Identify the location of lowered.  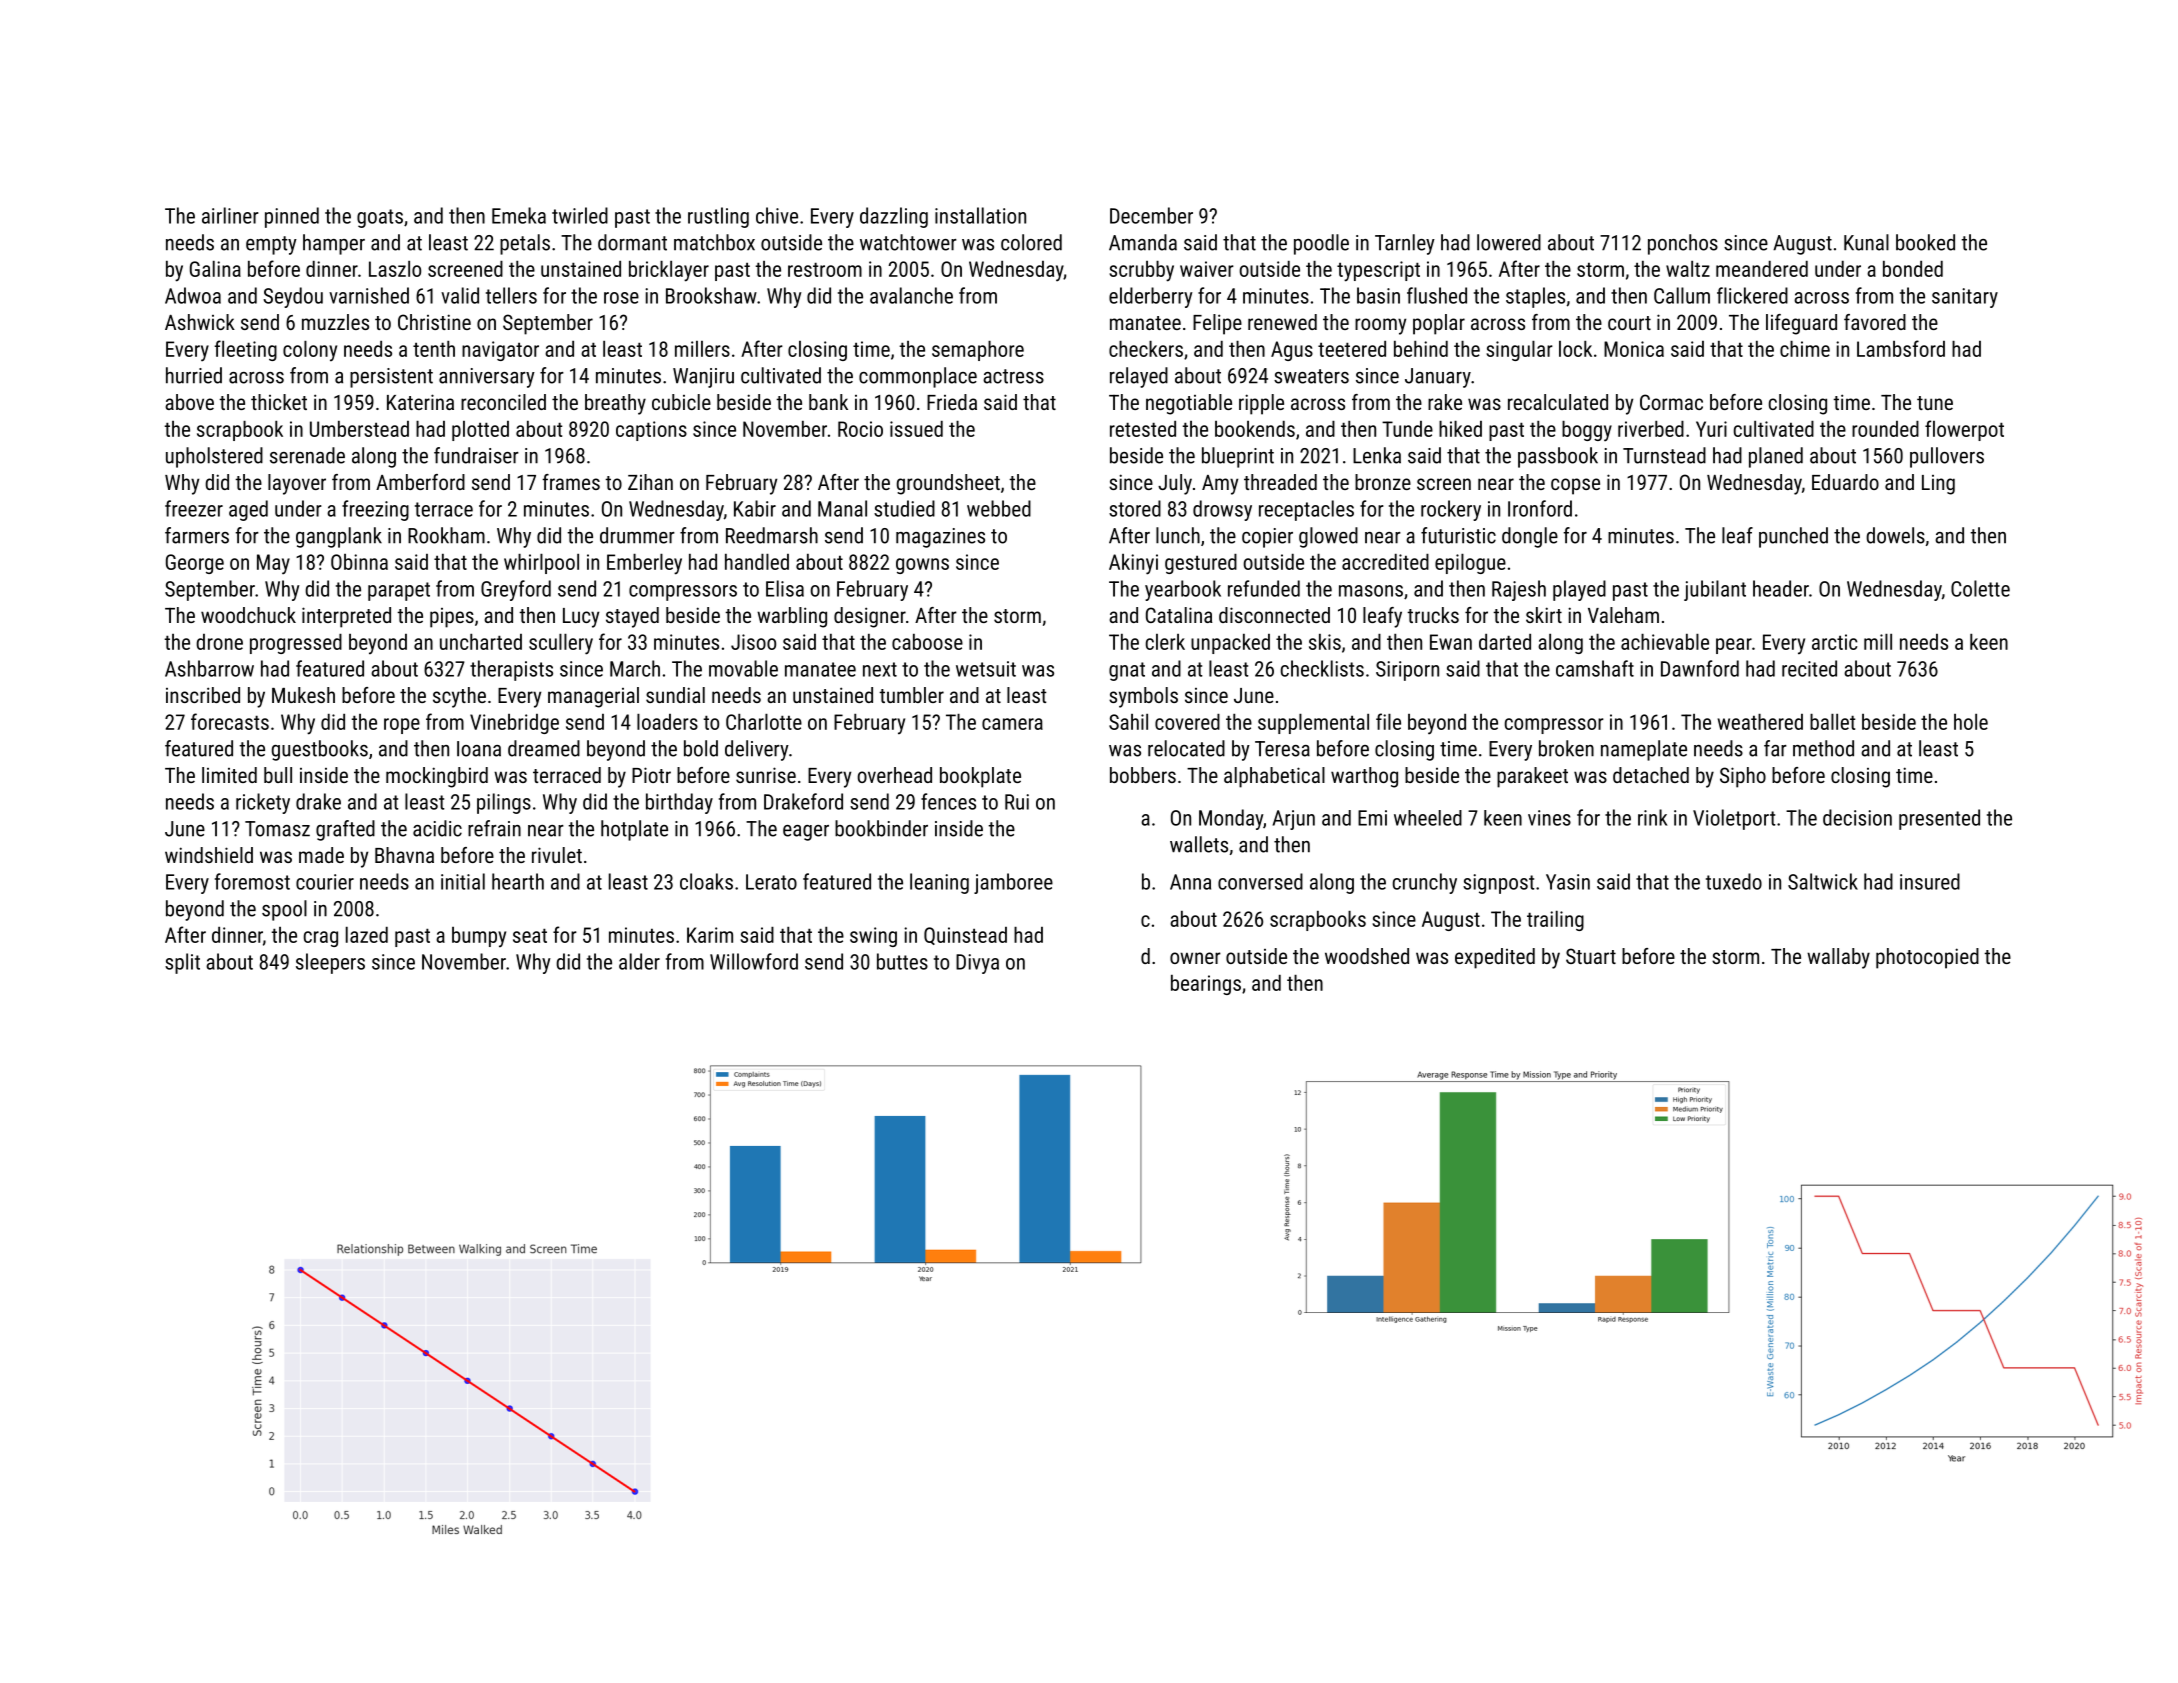
(1509, 242).
